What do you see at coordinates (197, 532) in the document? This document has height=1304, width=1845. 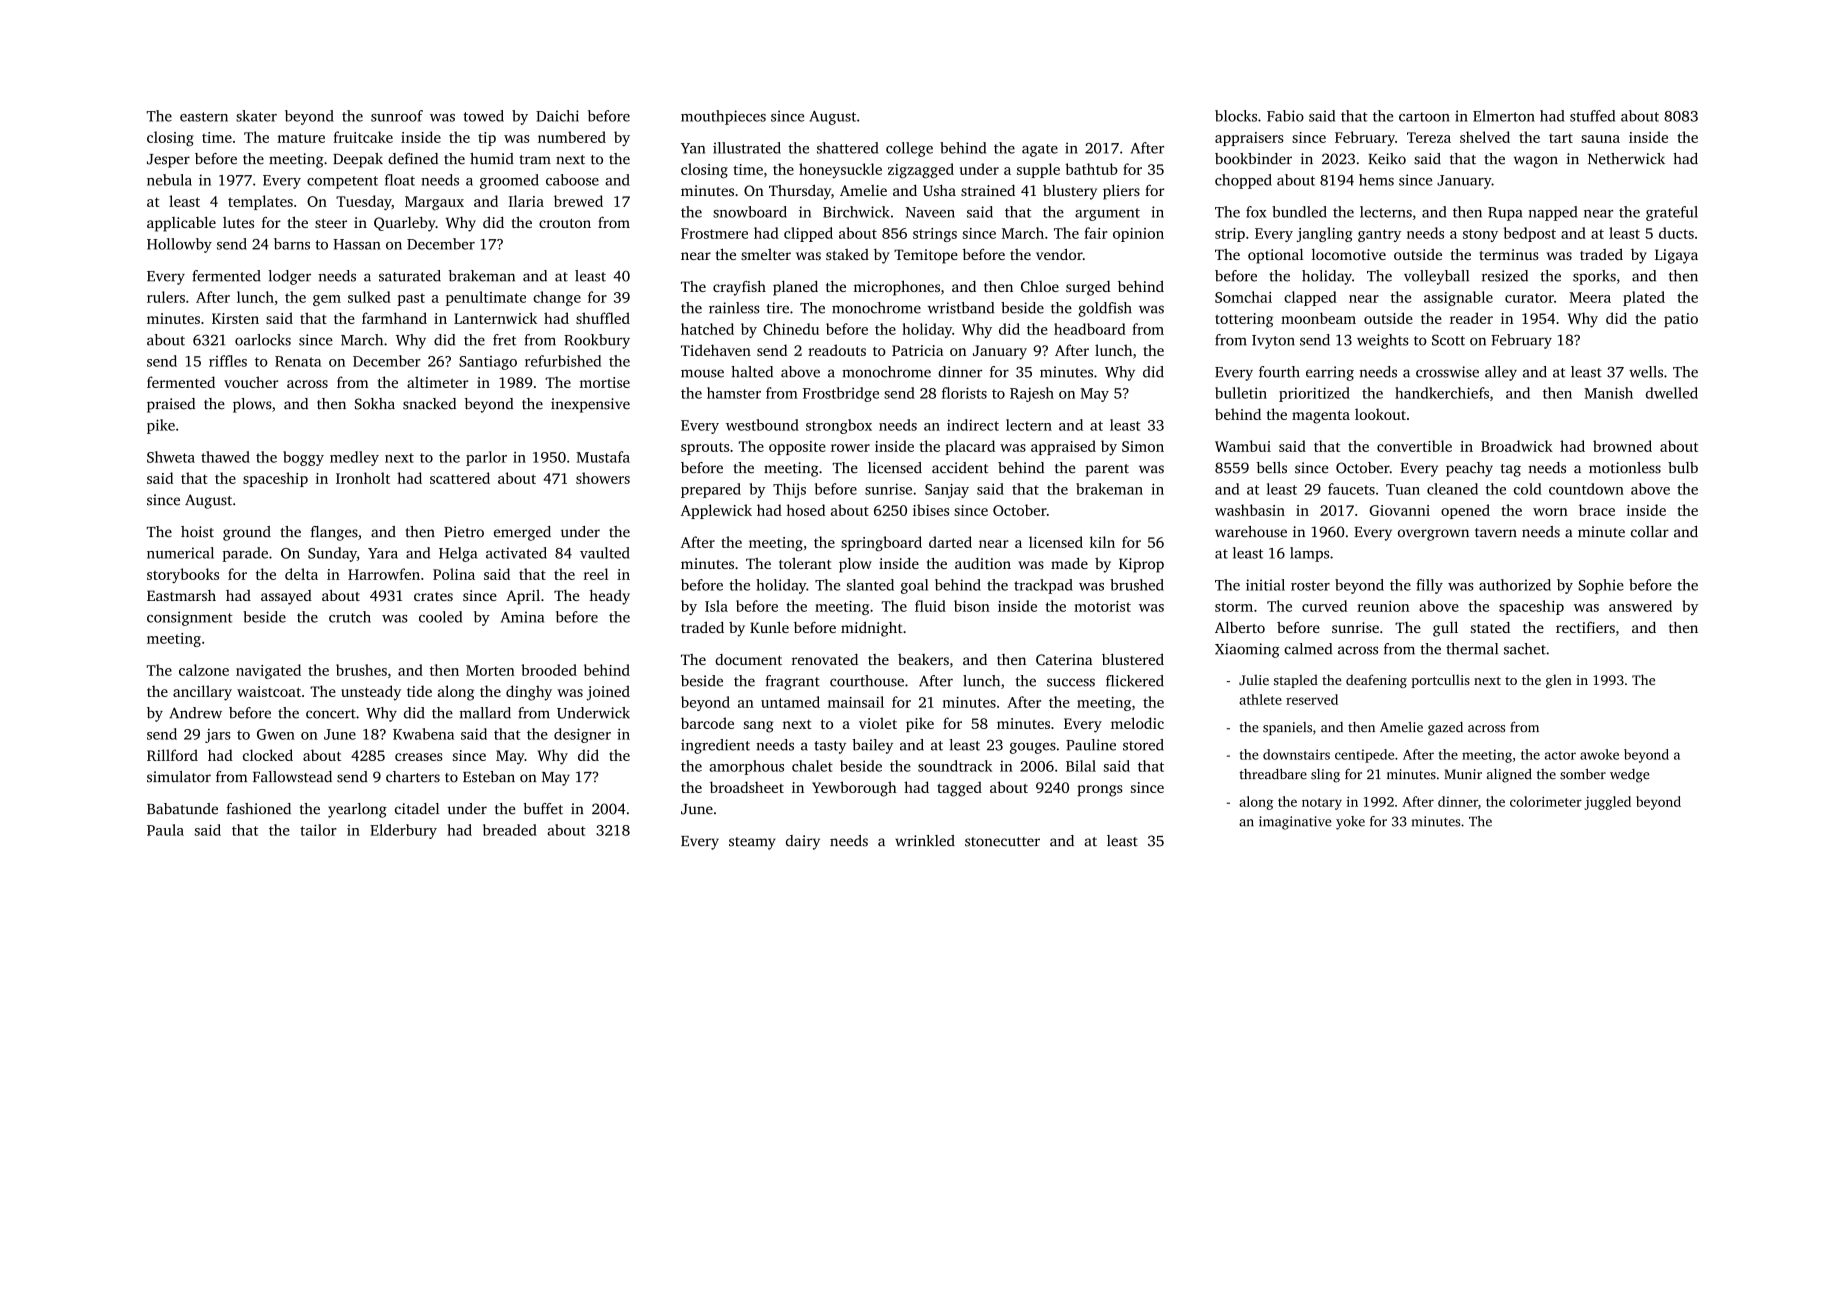 I see `hoist` at bounding box center [197, 532].
